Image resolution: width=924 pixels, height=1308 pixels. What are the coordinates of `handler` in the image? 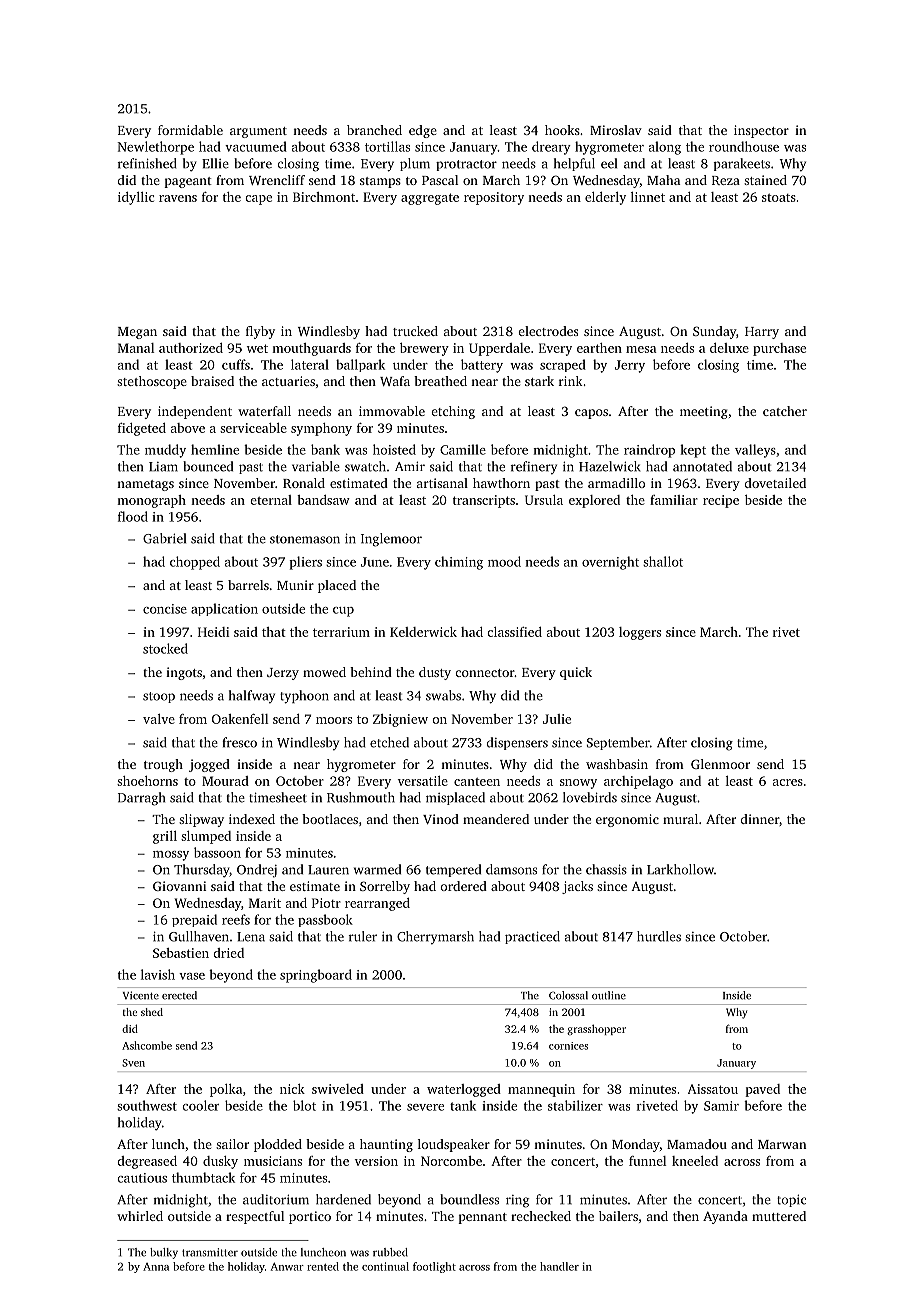 It's located at (559, 1266).
